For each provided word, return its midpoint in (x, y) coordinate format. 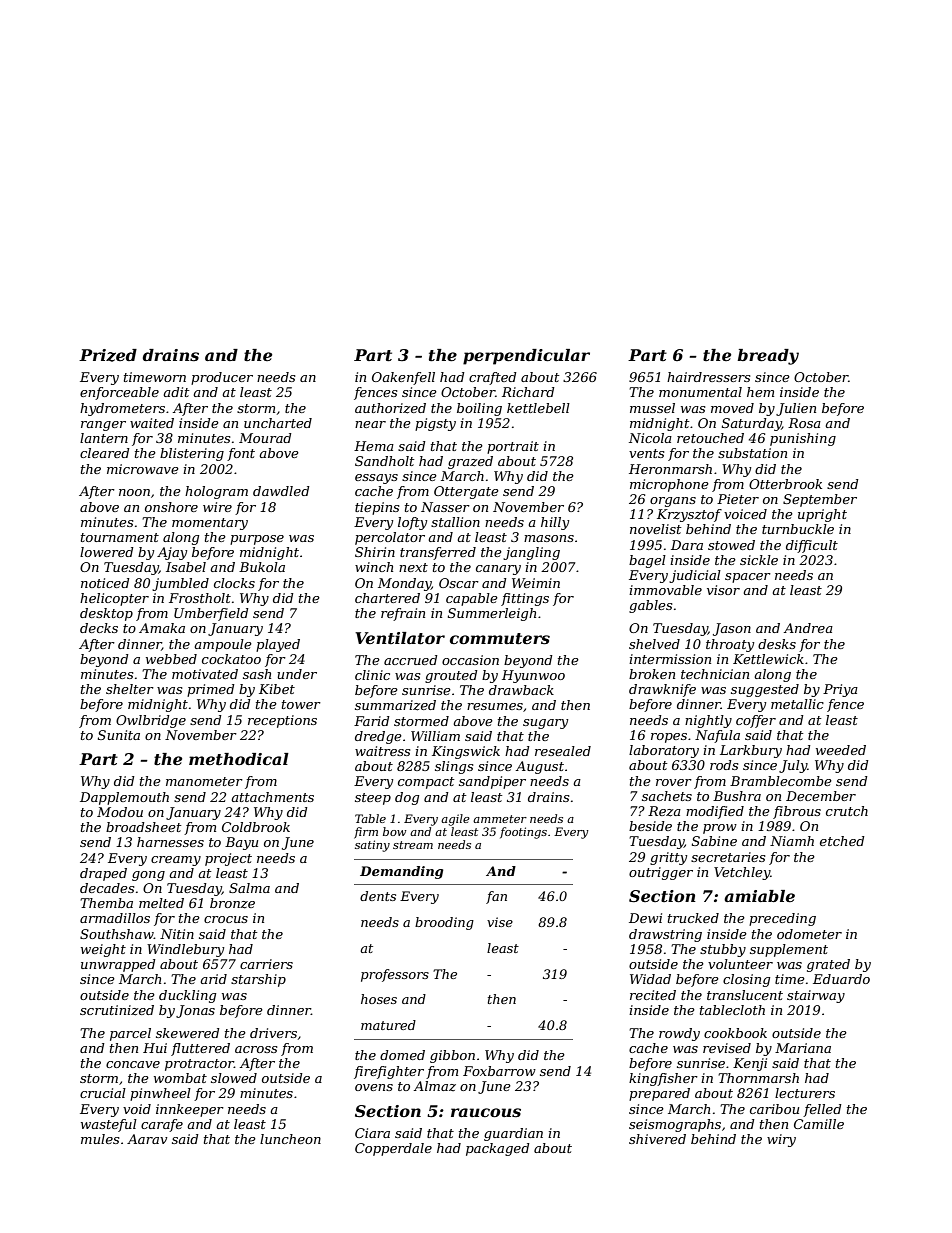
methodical (239, 759)
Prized (108, 355)
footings (523, 833)
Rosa (804, 423)
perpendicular (526, 357)
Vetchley (742, 873)
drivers (273, 1033)
